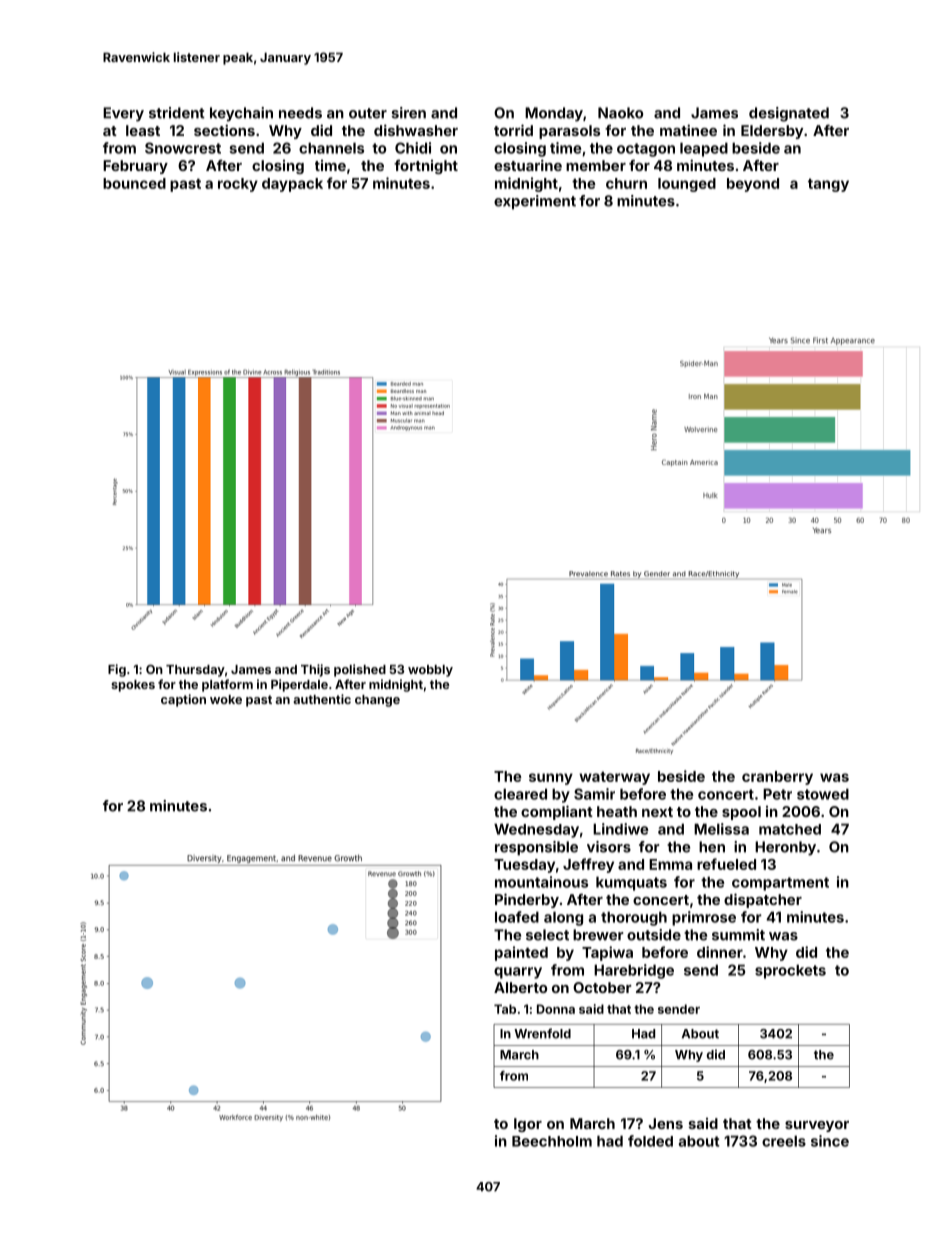 Image resolution: width=952 pixels, height=1233 pixels. Describe the element at coordinates (177, 113) in the screenshot. I see `strident` at that location.
